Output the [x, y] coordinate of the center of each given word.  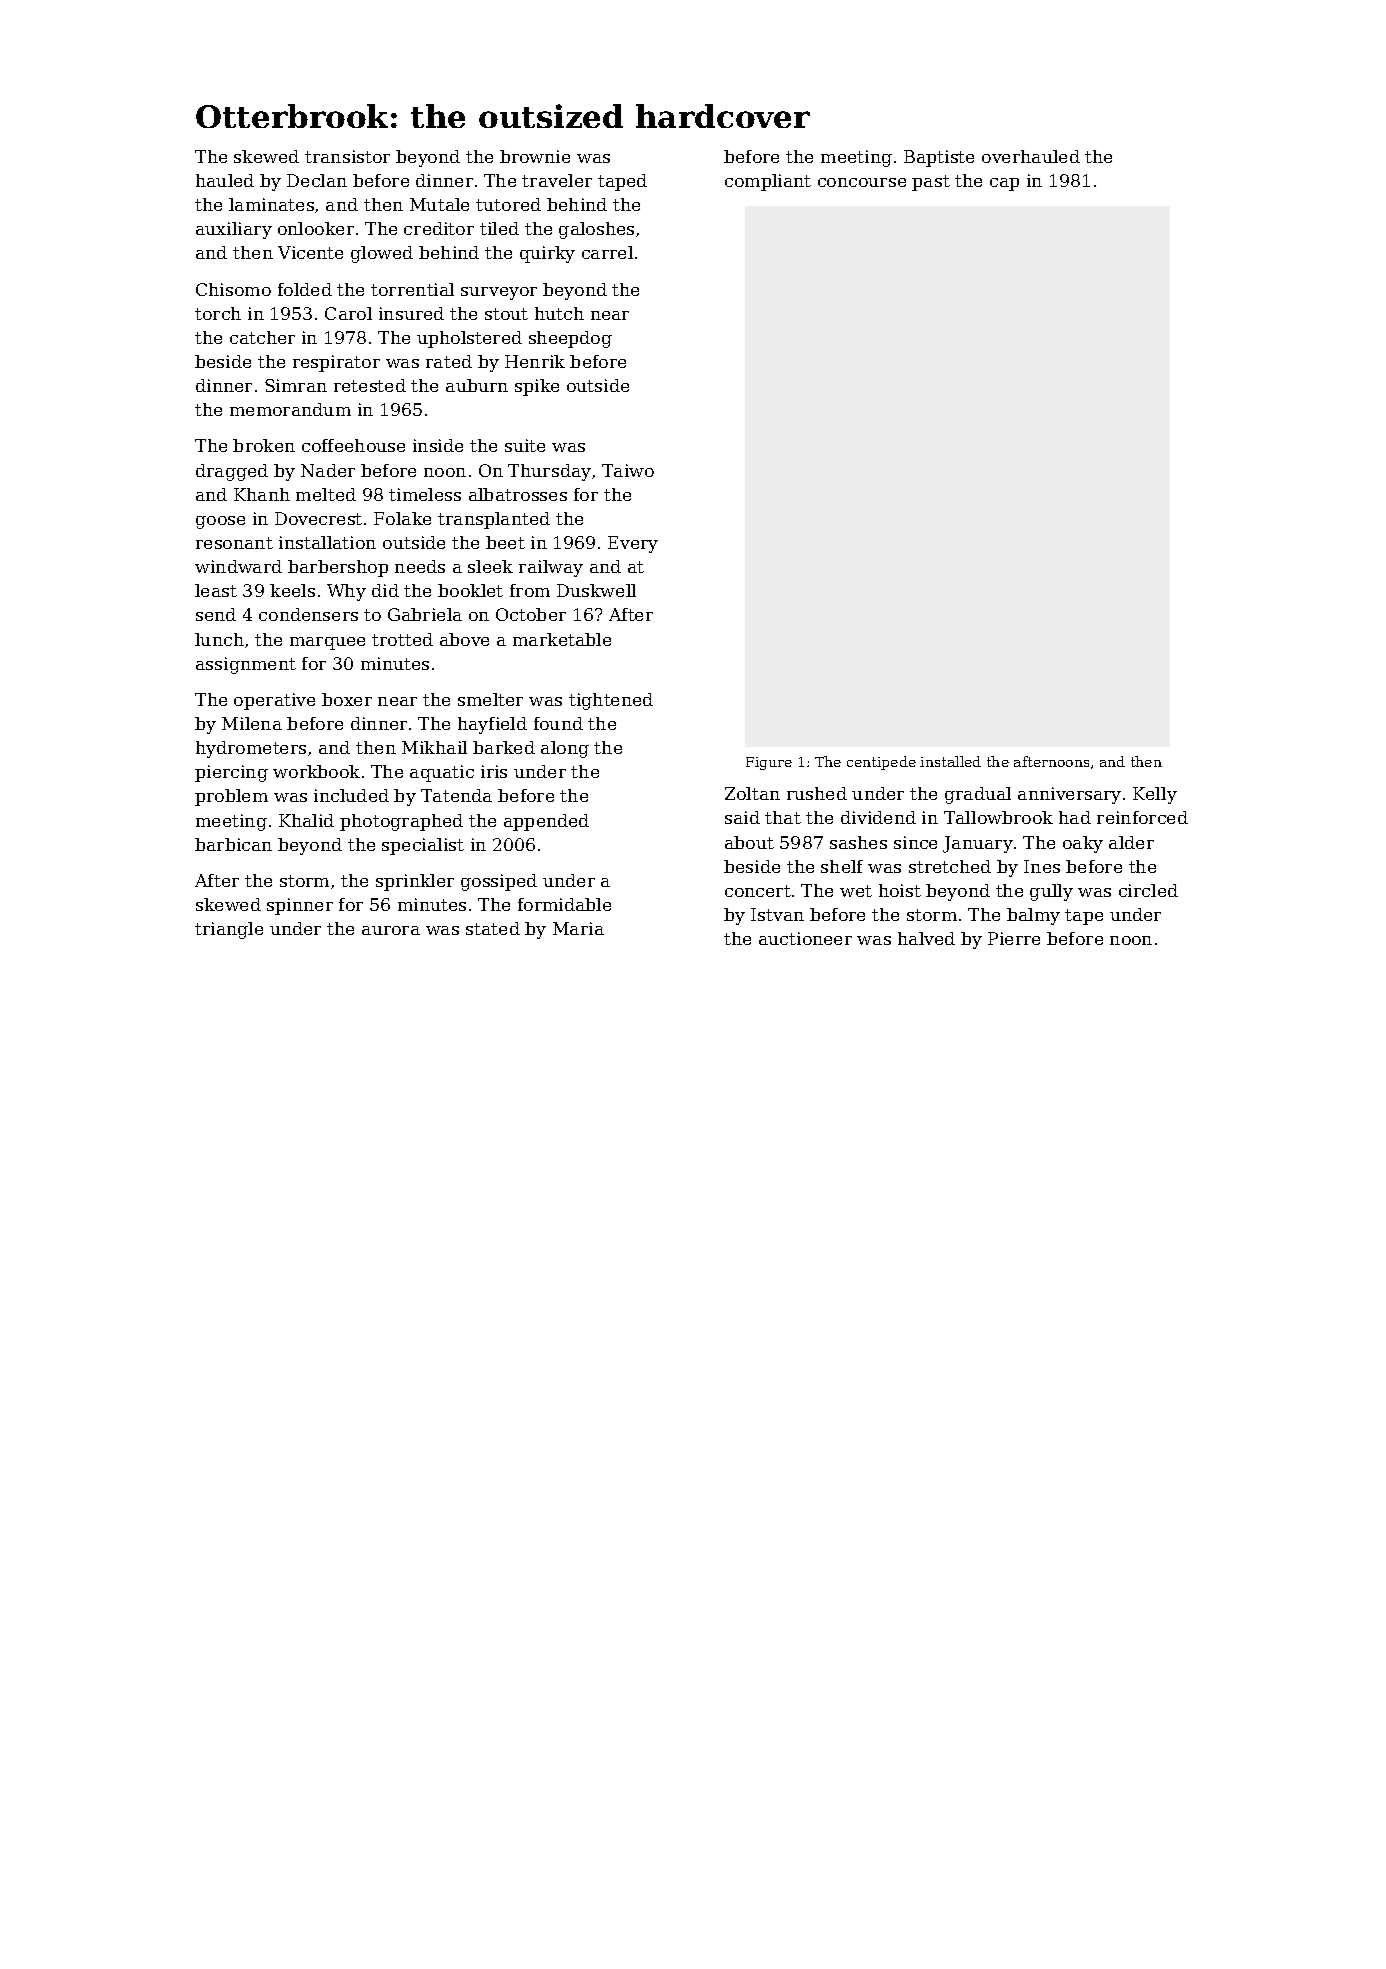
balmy [1033, 916]
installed [950, 761]
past [931, 183]
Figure [769, 763]
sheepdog [570, 339]
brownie [535, 156]
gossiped [499, 882]
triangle [229, 930]
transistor [347, 156]
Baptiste [939, 158]
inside [438, 445]
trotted [402, 639]
